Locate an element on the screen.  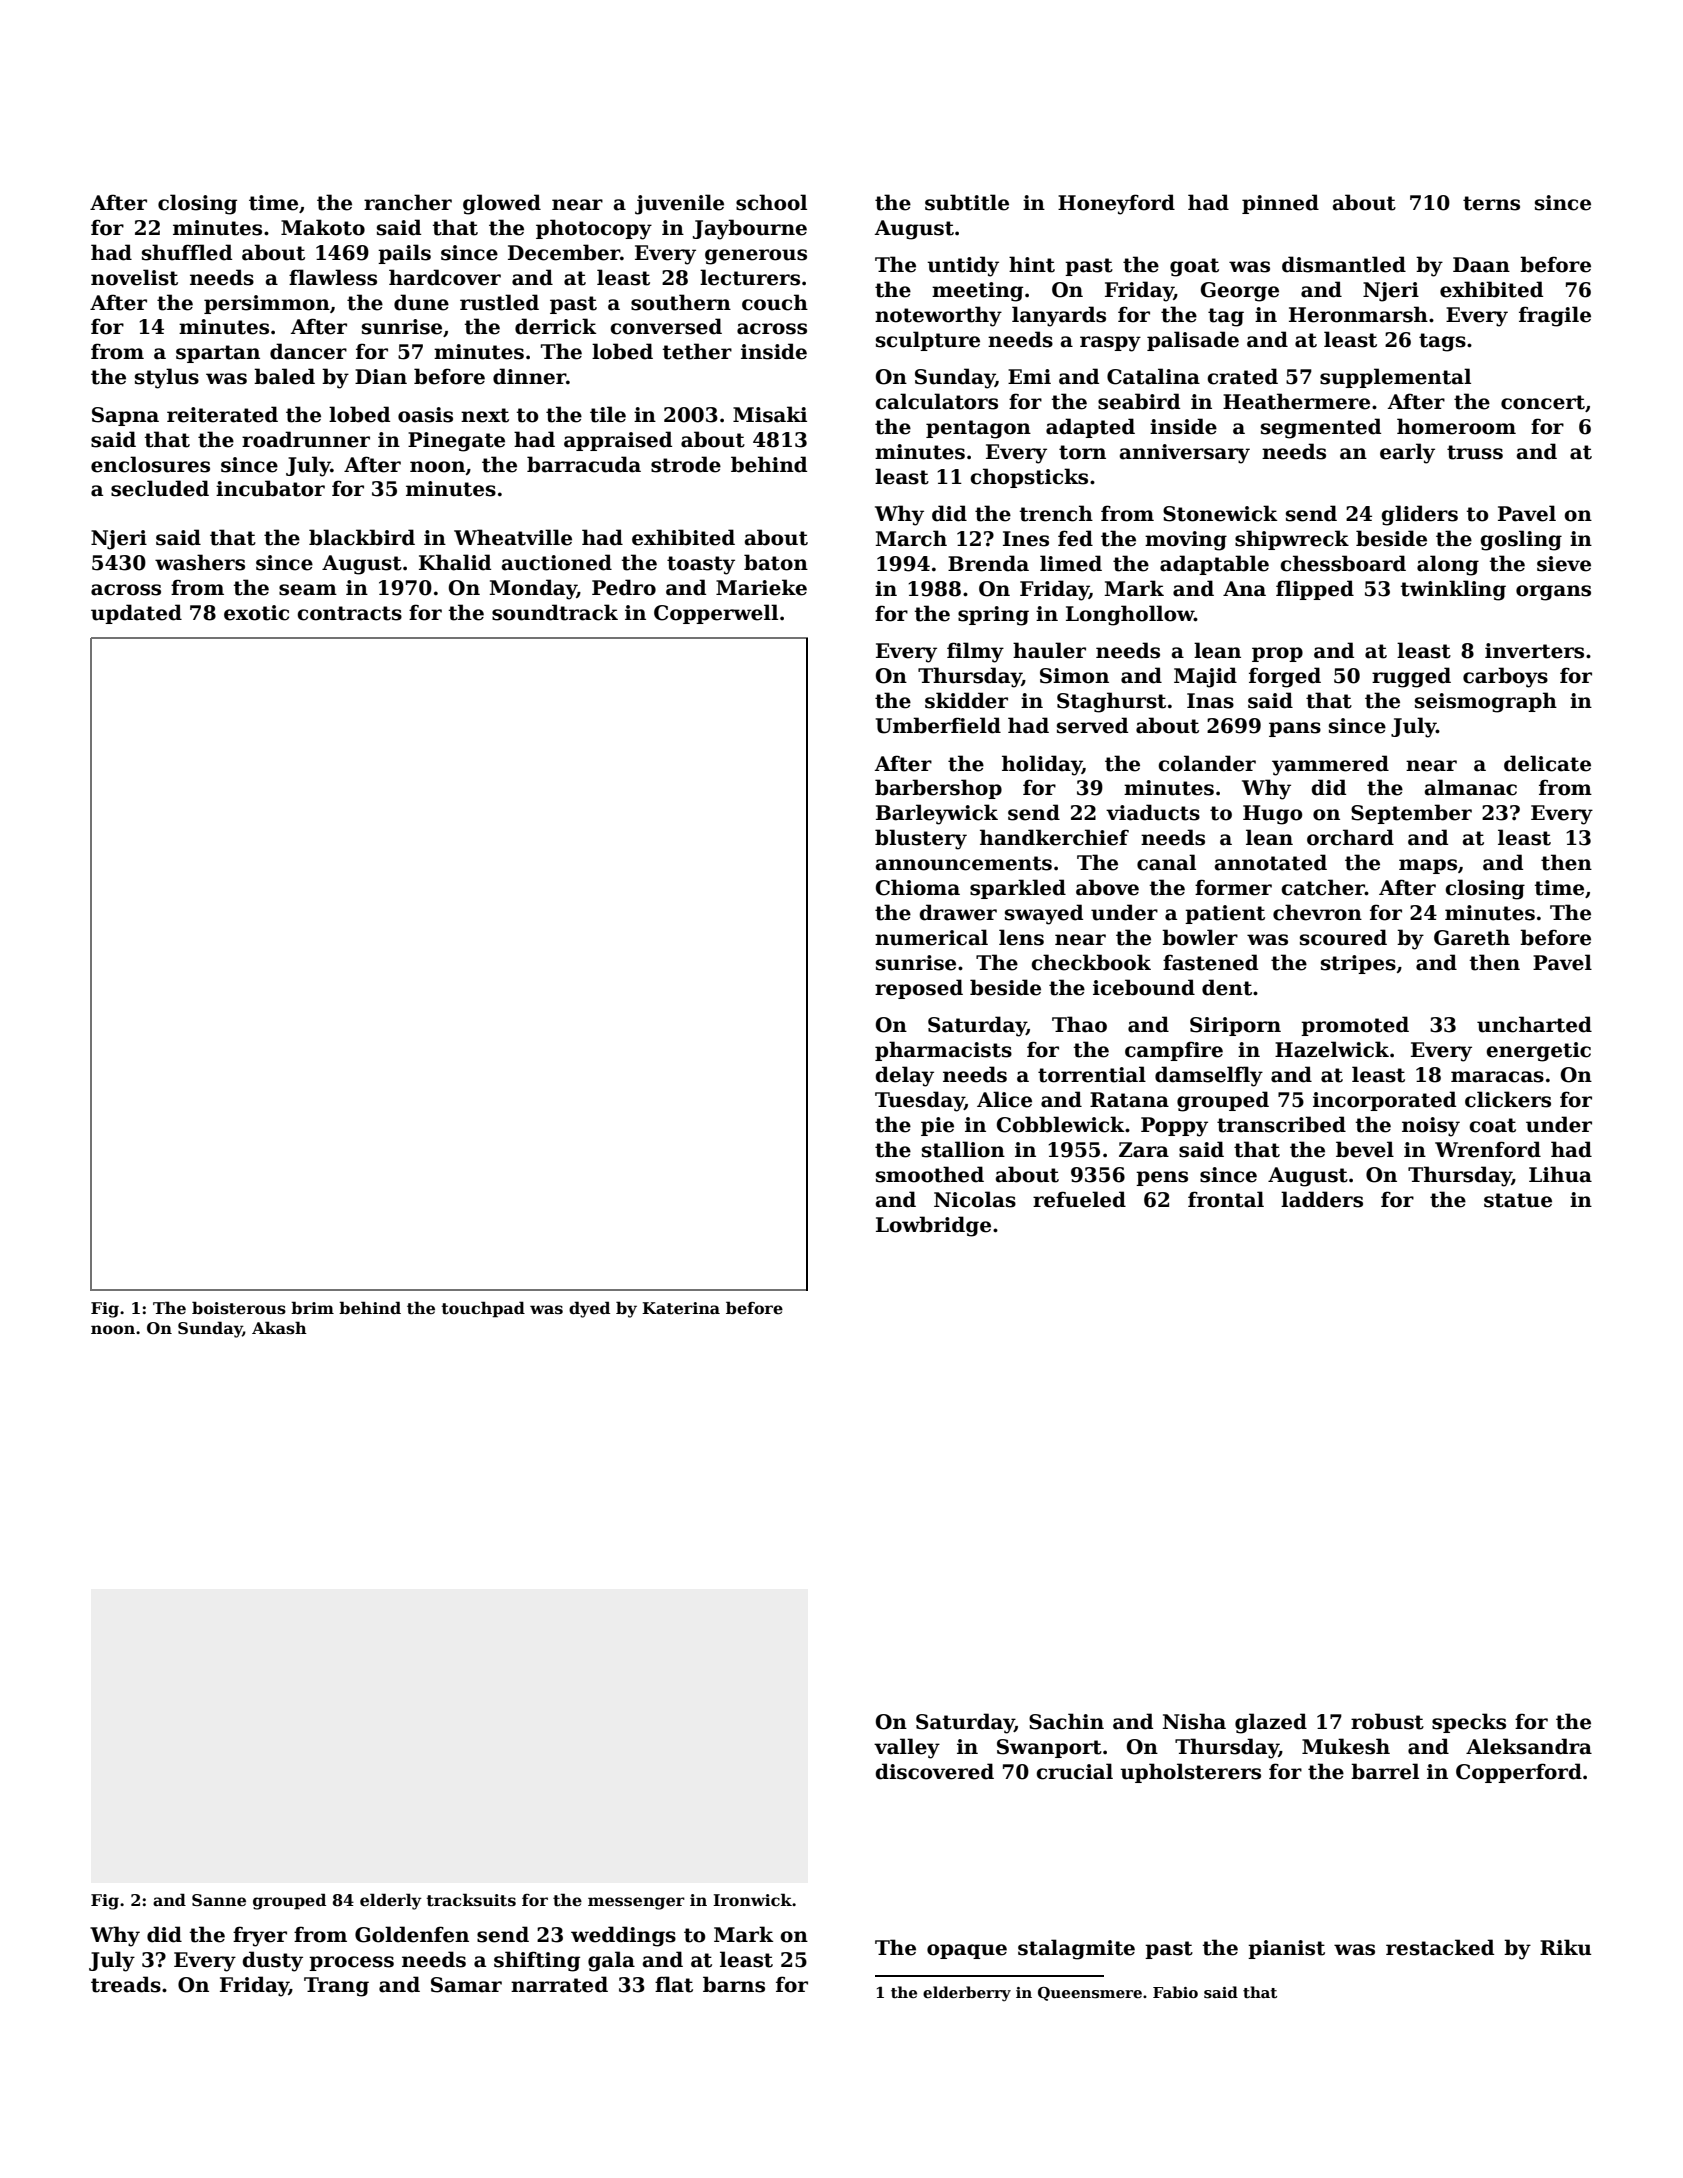
washers is located at coordinates (200, 562).
